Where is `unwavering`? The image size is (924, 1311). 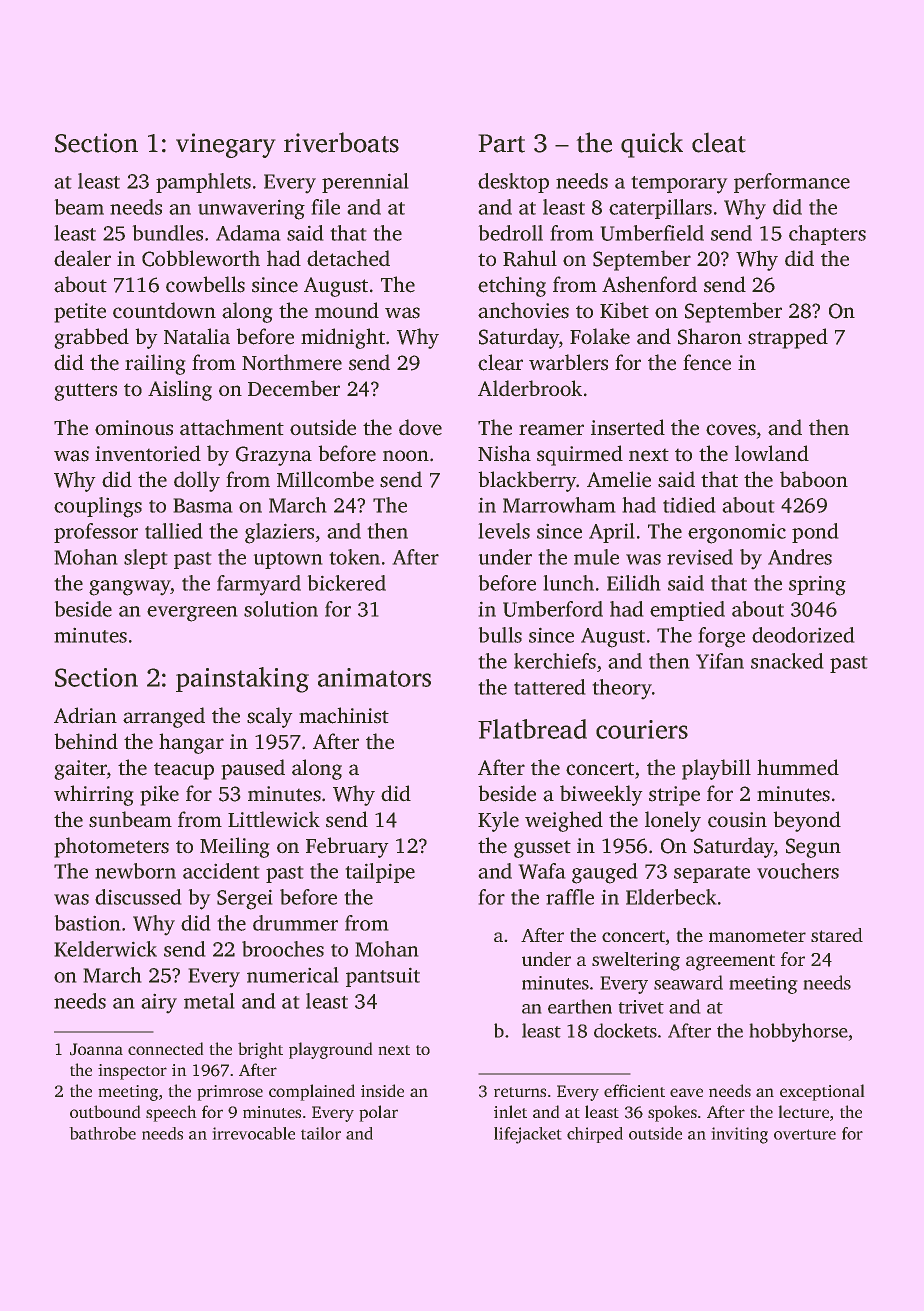 unwavering is located at coordinates (251, 210).
